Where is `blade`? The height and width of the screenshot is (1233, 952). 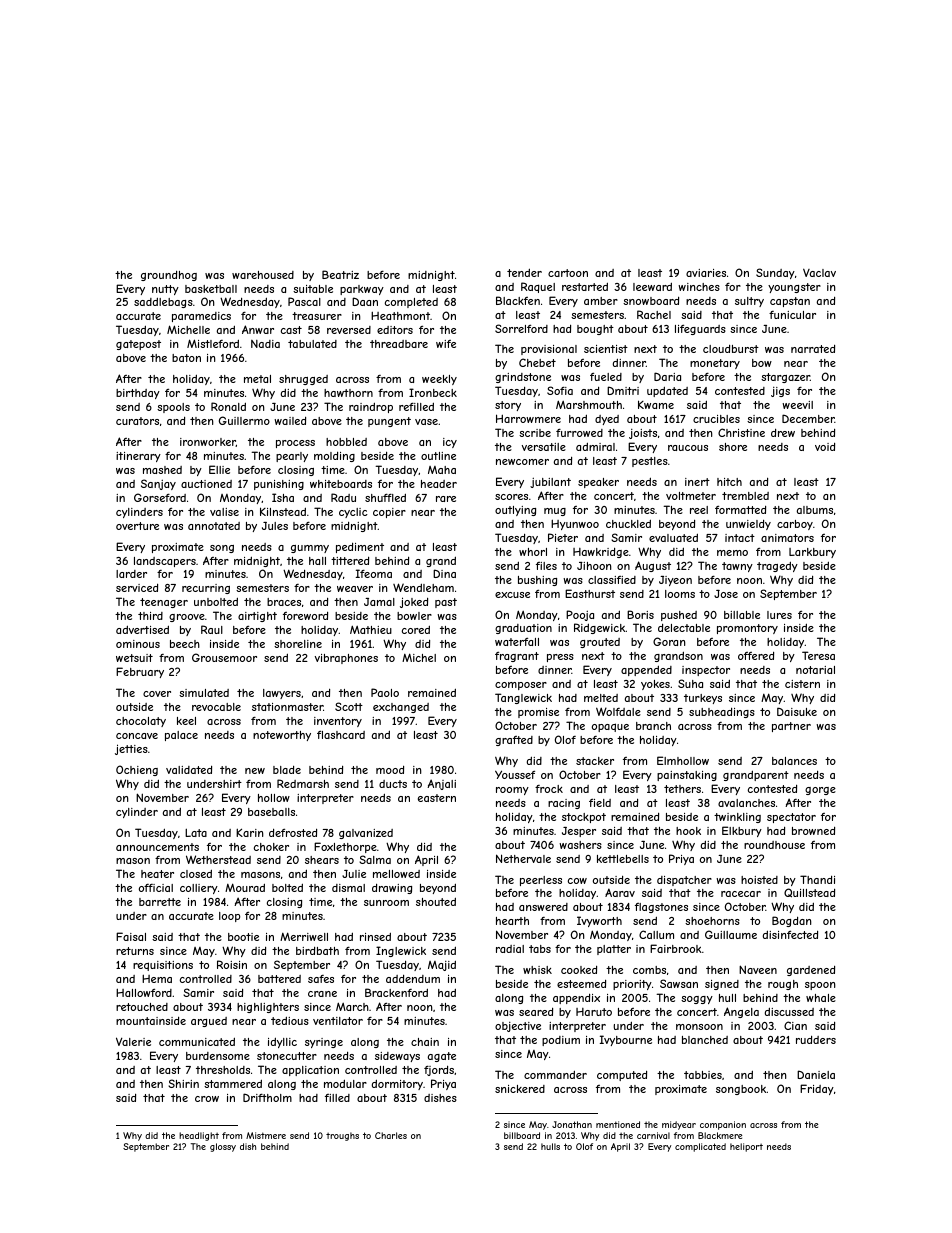
blade is located at coordinates (287, 770).
